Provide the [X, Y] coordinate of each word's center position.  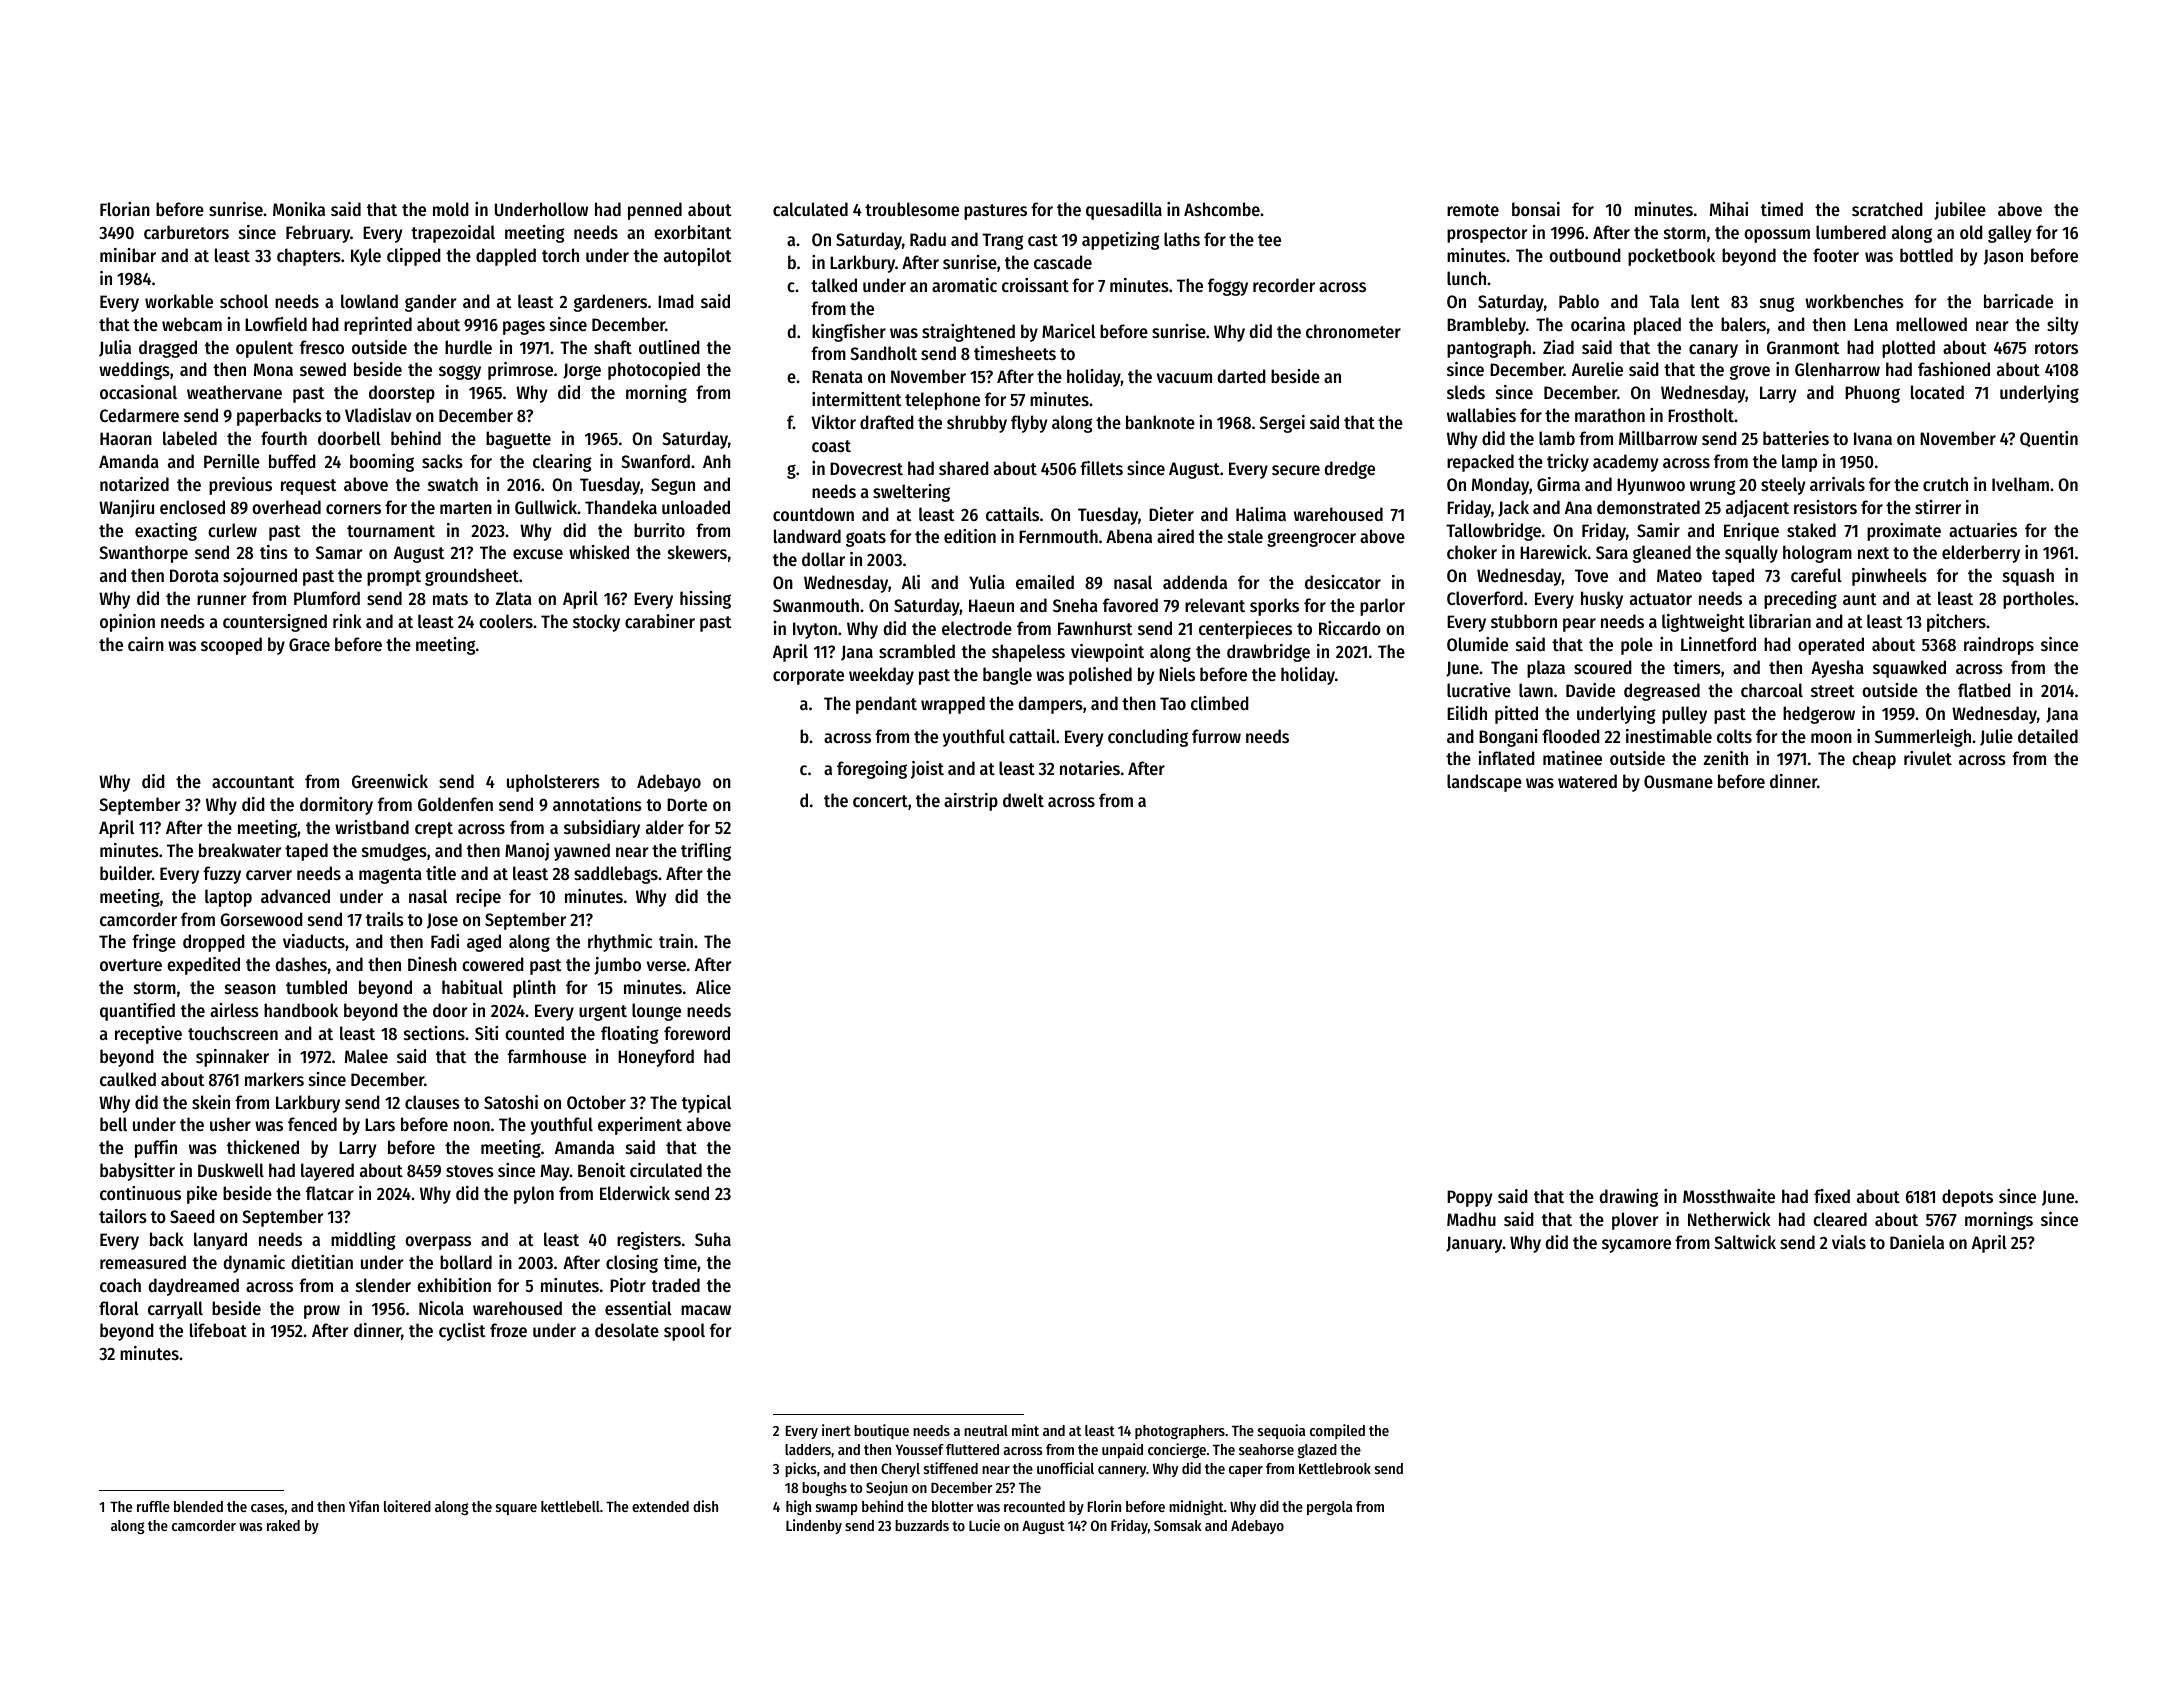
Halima [1261, 514]
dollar [823, 559]
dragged [168, 349]
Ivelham [2020, 484]
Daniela [1917, 1242]
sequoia [1281, 1431]
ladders [808, 1449]
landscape [1484, 783]
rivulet [1928, 758]
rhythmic [620, 943]
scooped [231, 646]
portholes [2038, 600]
